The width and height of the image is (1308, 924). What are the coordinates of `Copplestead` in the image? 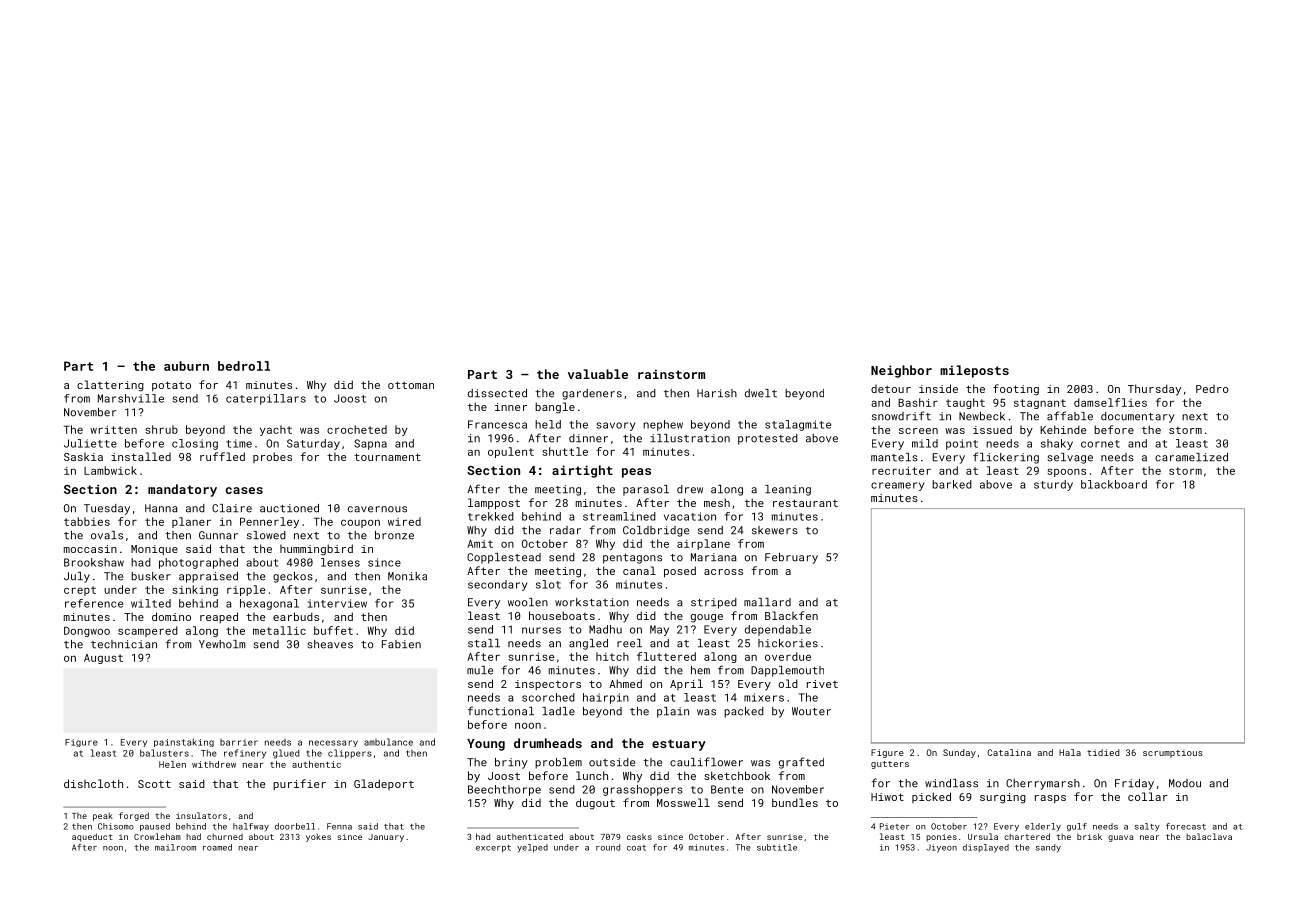 It's located at (504, 558).
